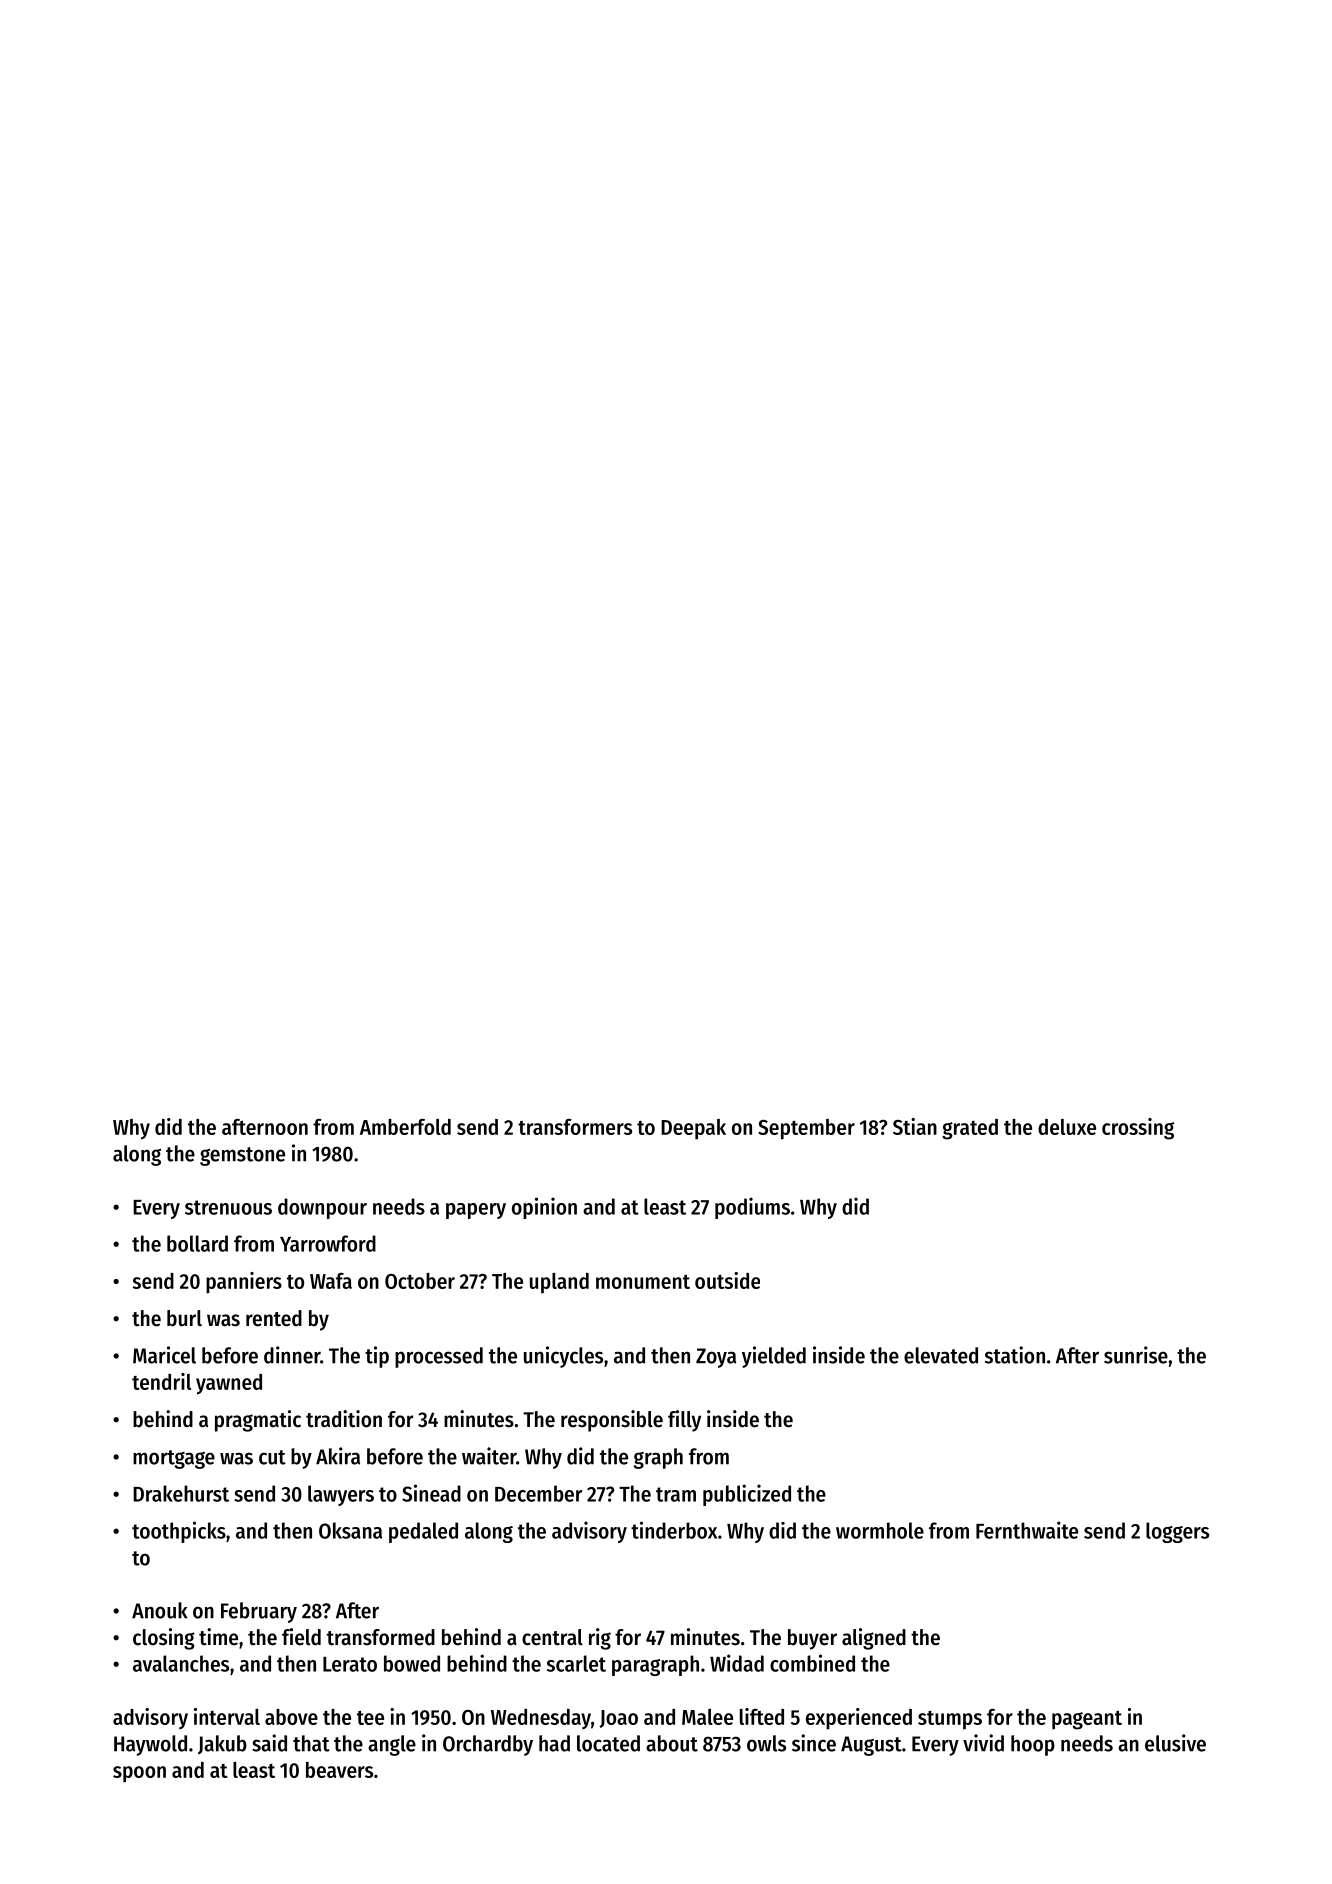 The height and width of the image is (1884, 1332). Describe the element at coordinates (1177, 1532) in the image. I see `loggers` at that location.
